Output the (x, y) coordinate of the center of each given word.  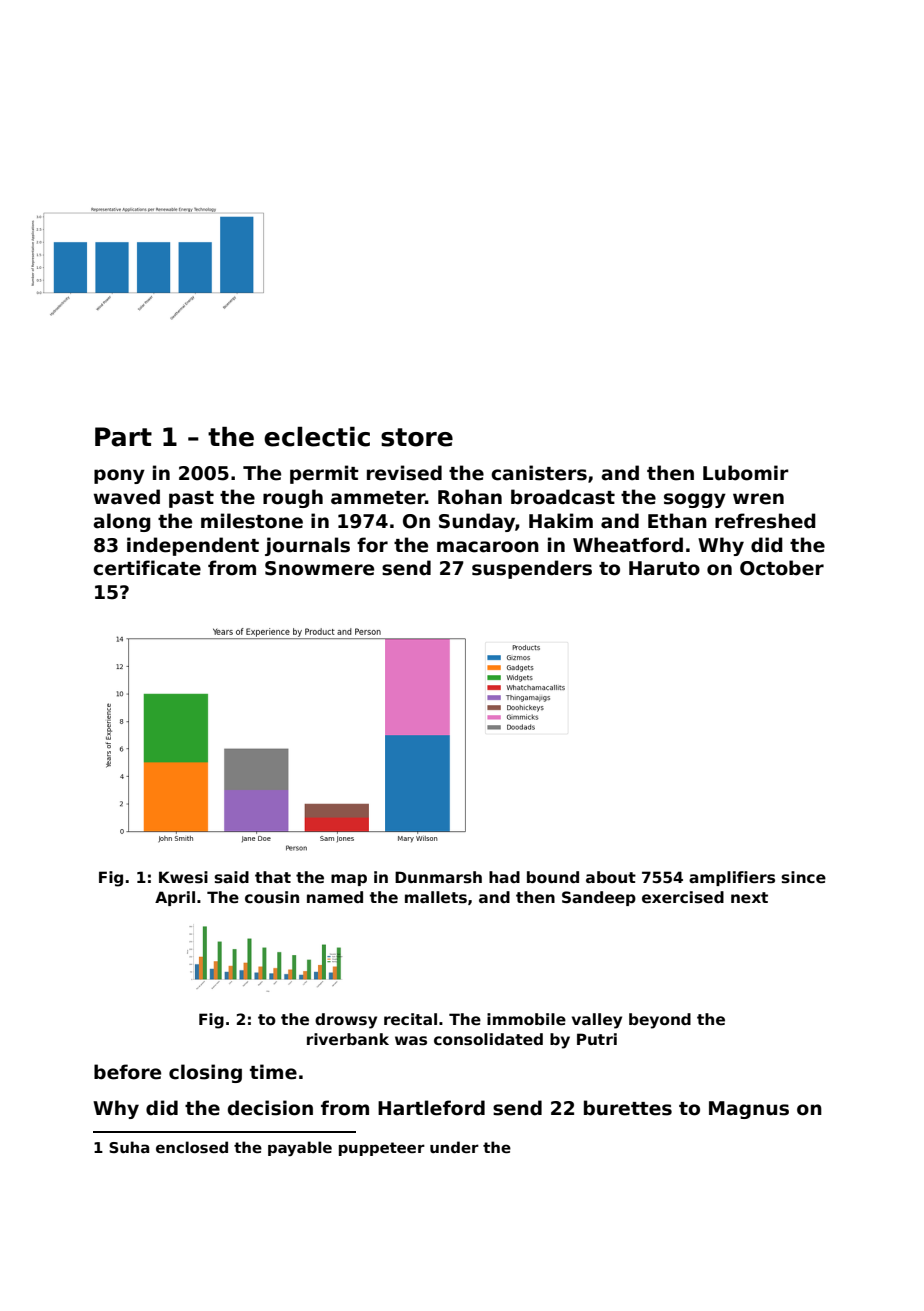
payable (300, 1149)
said (231, 877)
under (454, 1147)
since (803, 877)
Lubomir (746, 473)
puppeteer (382, 1149)
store (417, 437)
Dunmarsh (438, 877)
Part (123, 437)
